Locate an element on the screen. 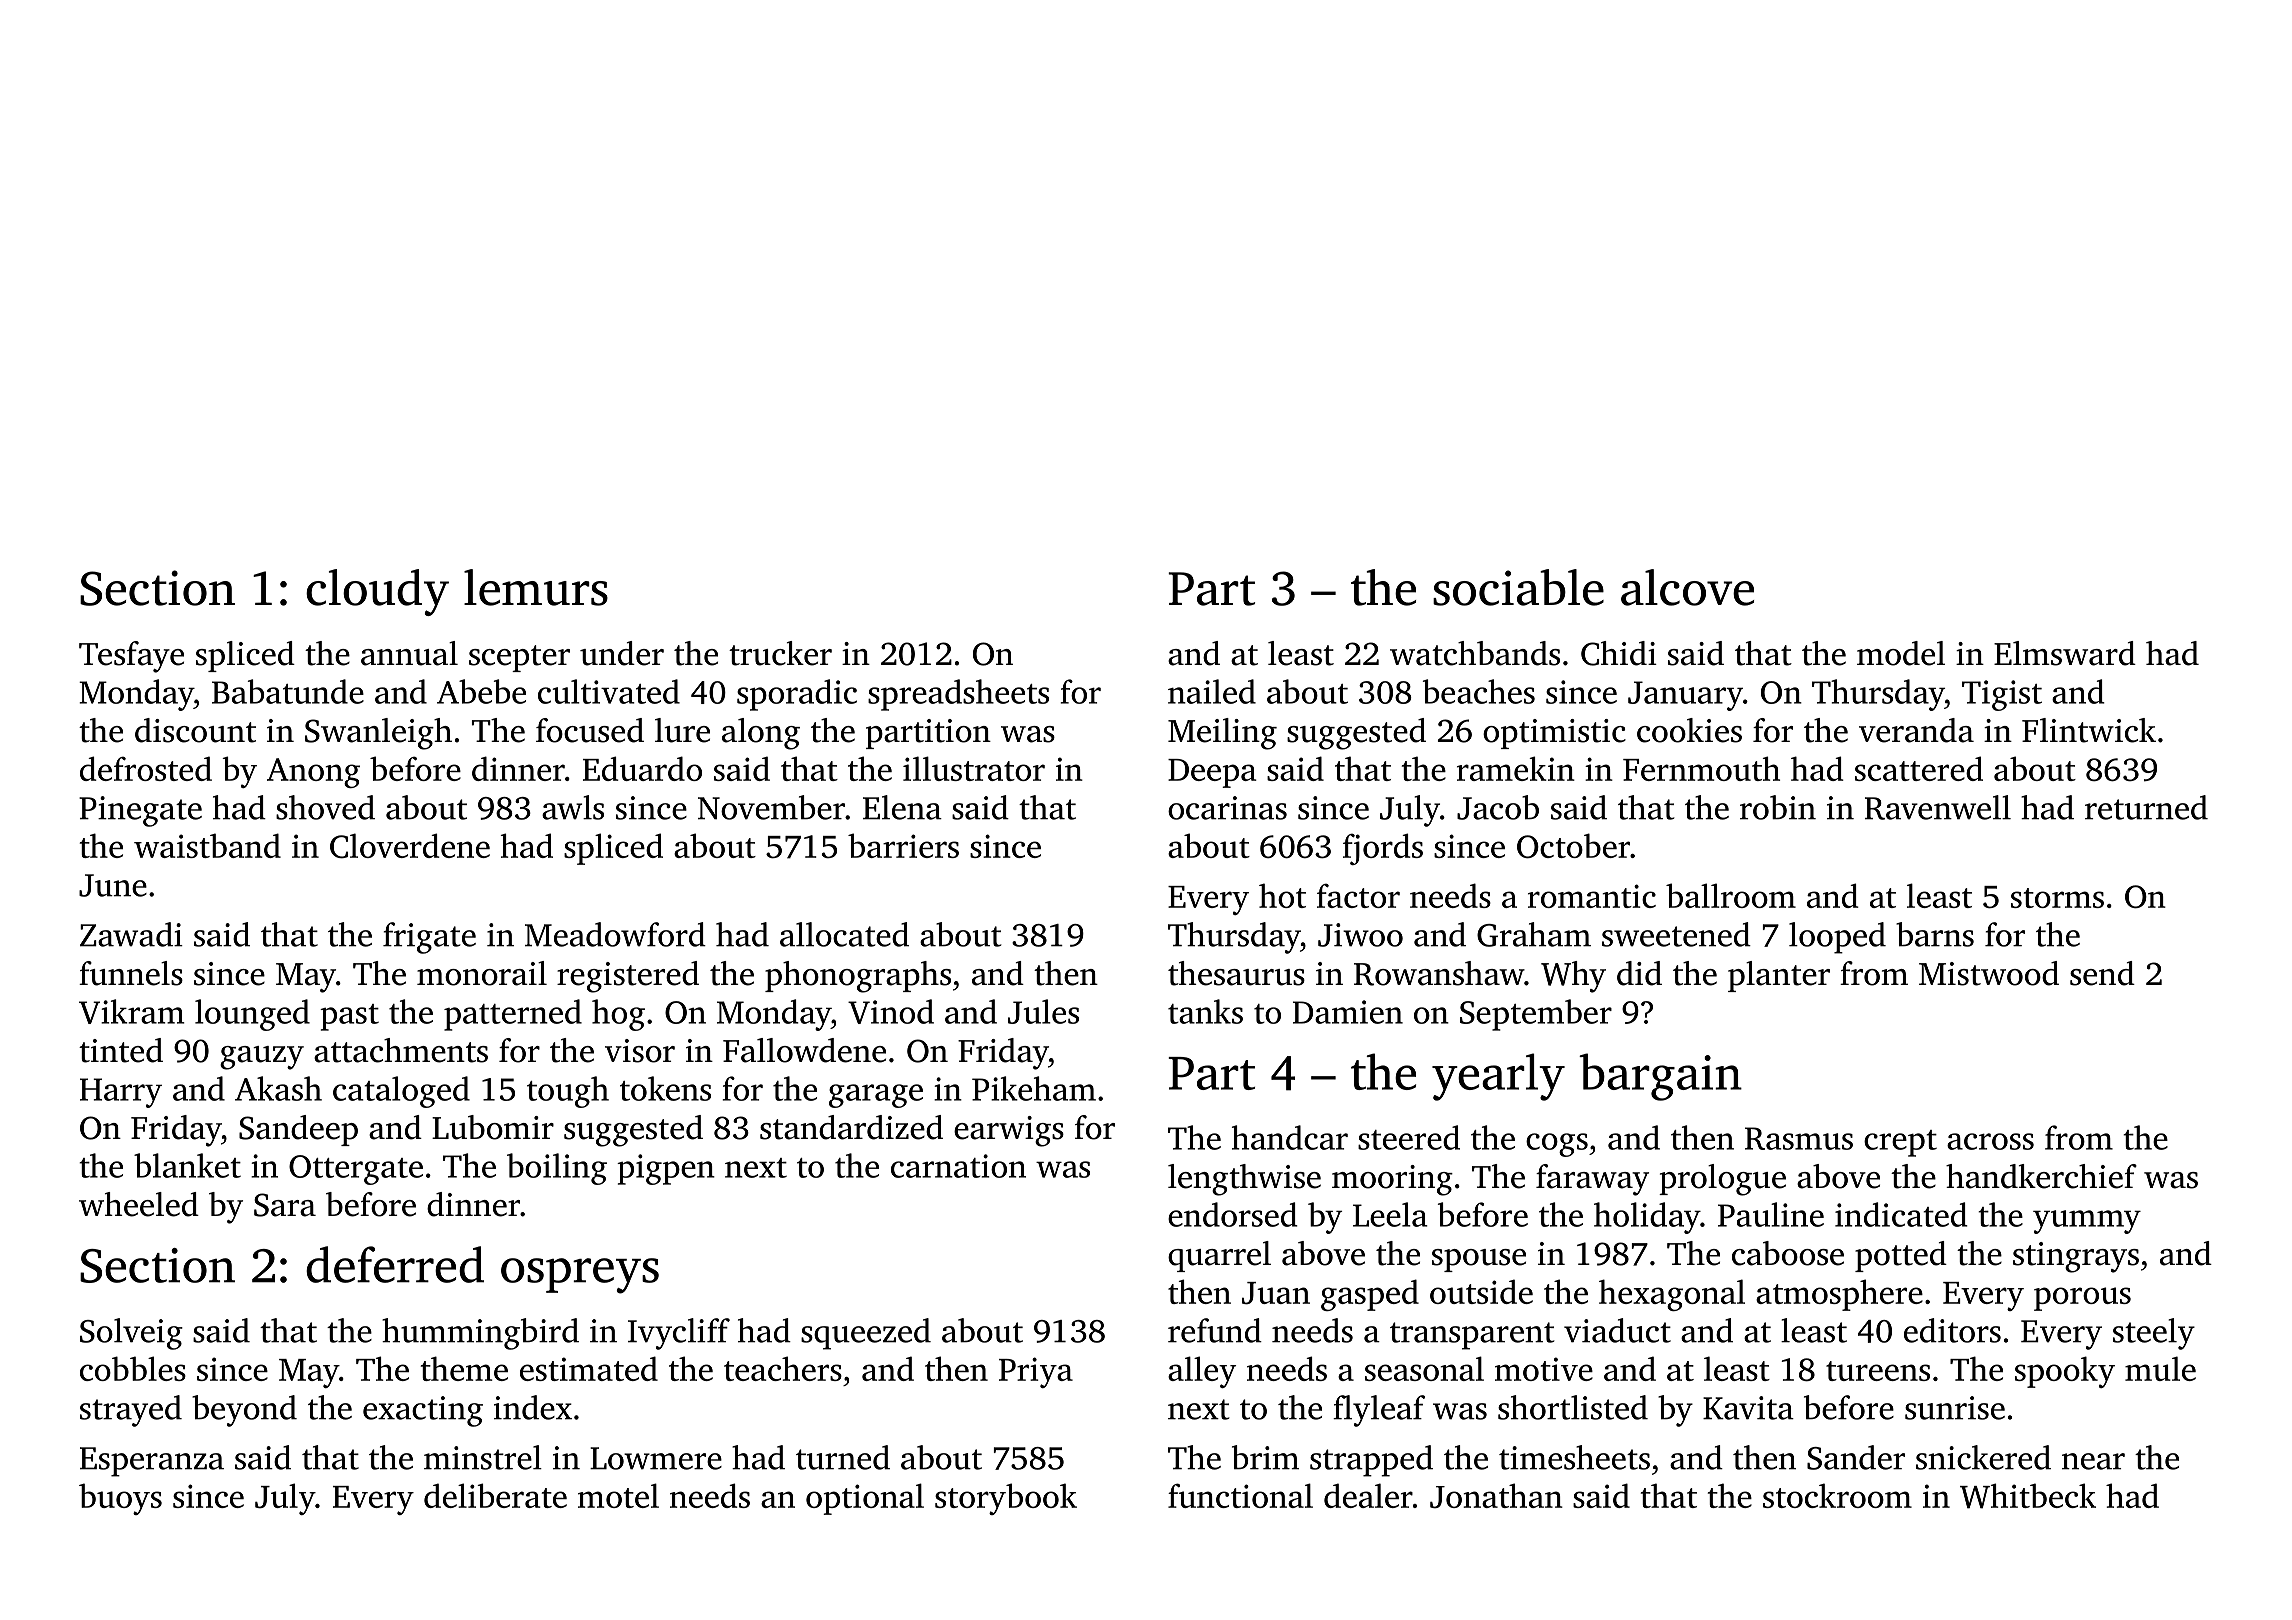  alcove is located at coordinates (1687, 587).
